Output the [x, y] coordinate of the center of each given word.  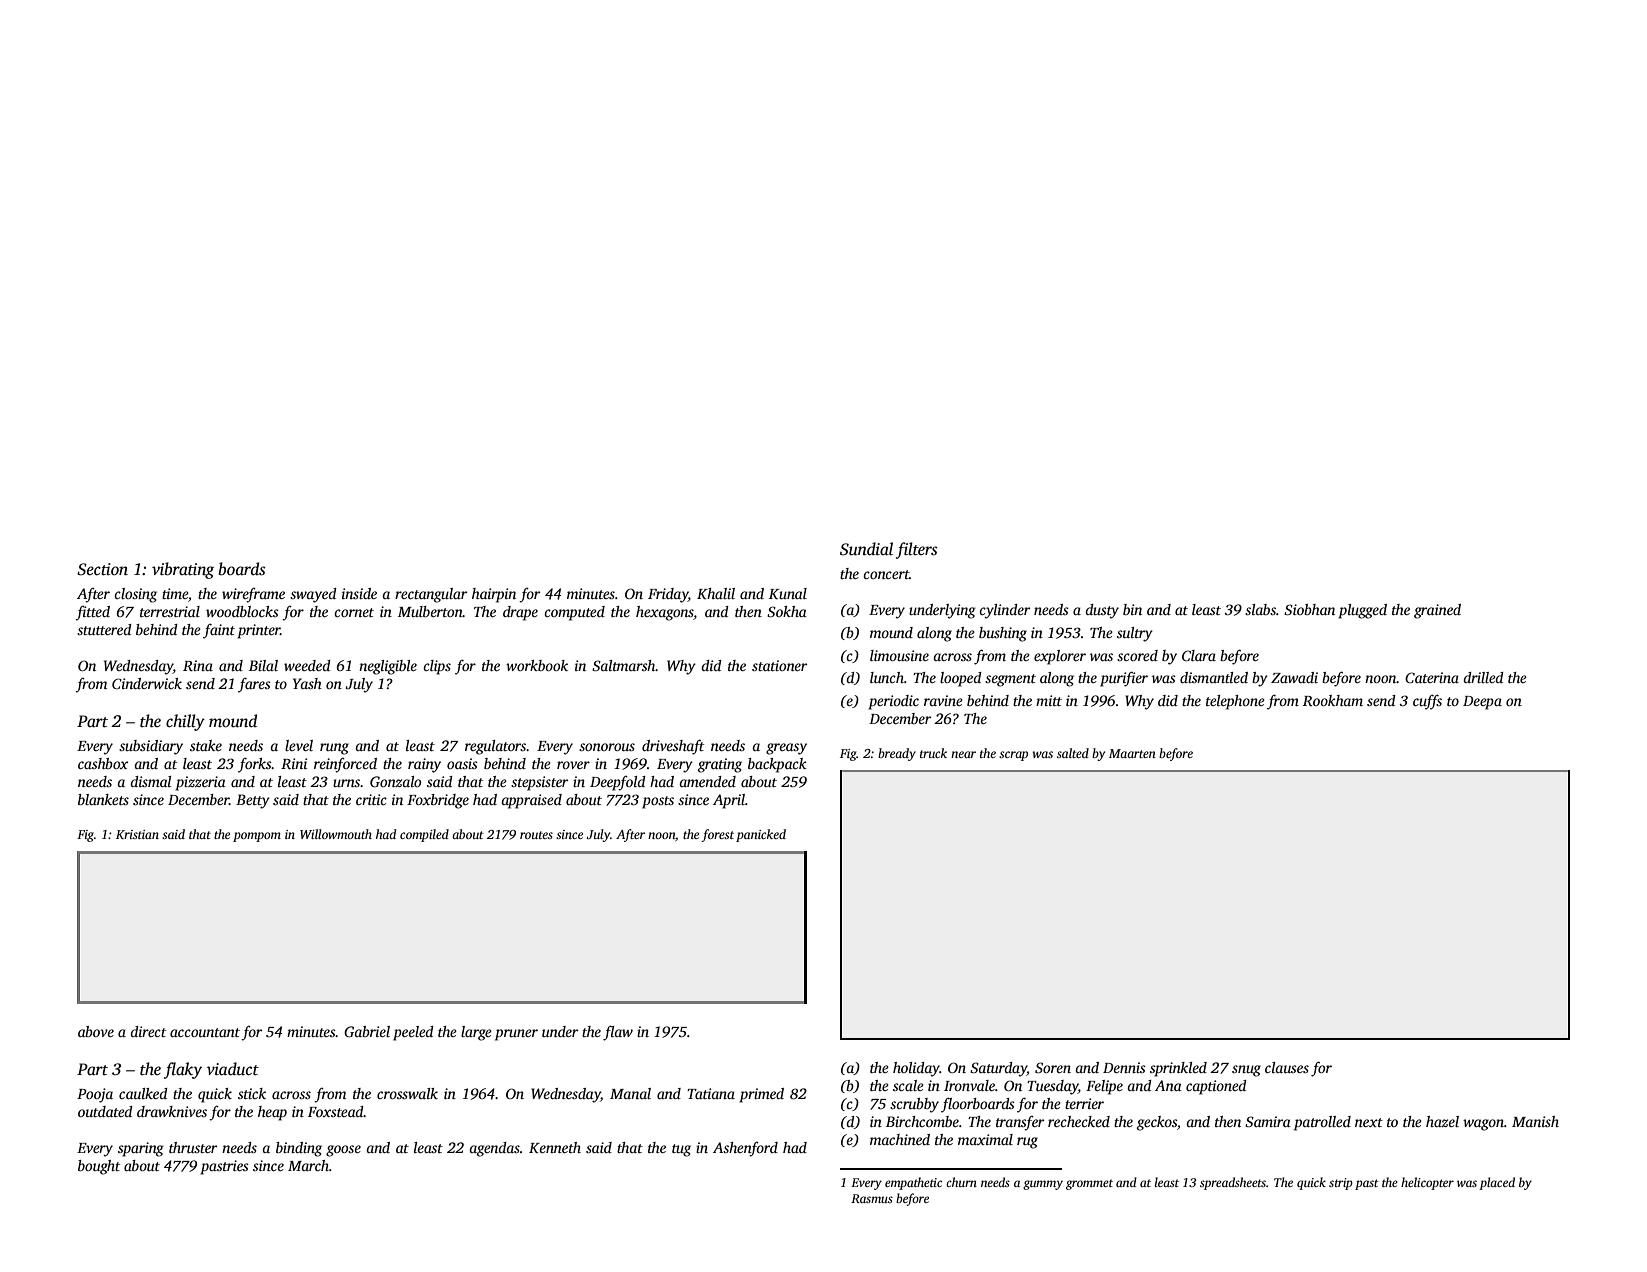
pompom [257, 837]
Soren [1053, 1067]
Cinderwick [147, 683]
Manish [1535, 1121]
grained [1437, 611]
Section [102, 569]
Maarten [1132, 753]
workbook [537, 665]
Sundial [866, 549]
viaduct [233, 1069]
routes [536, 835]
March [308, 1165]
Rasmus [872, 1198]
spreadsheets [1233, 1183]
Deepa [1482, 703]
